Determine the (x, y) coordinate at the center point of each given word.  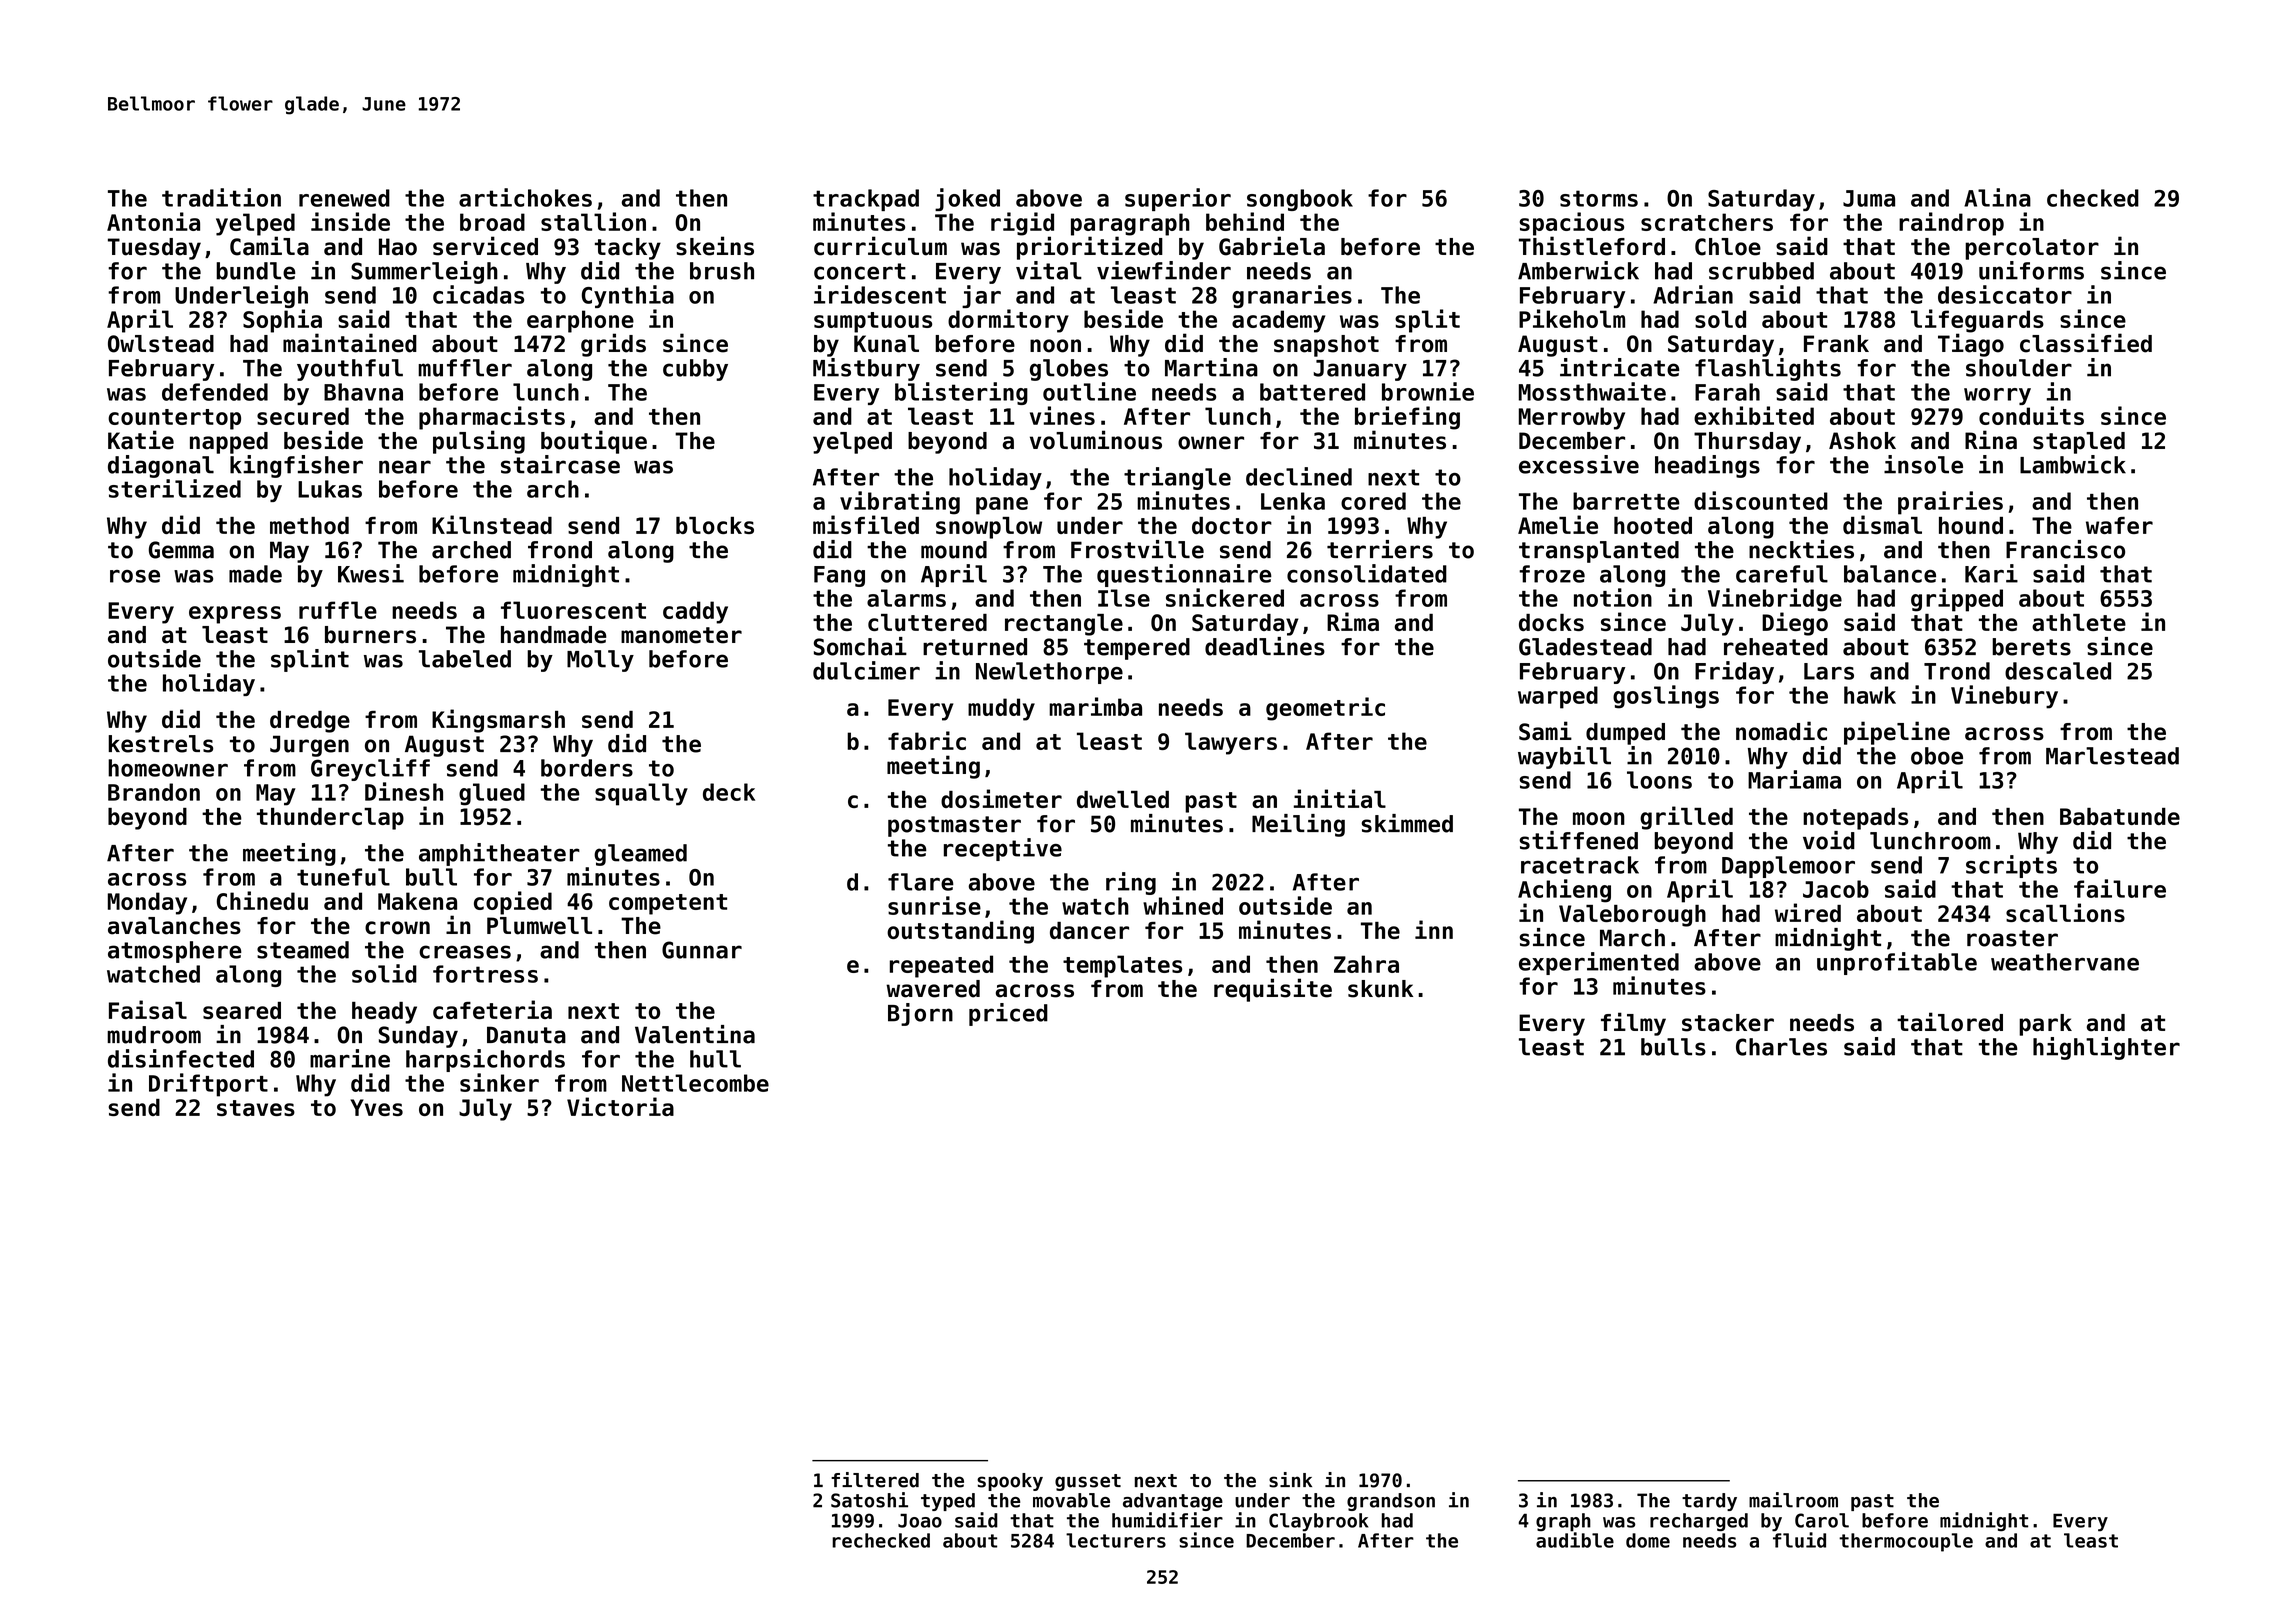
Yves (376, 1107)
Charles (1781, 1047)
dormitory (1008, 321)
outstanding (960, 932)
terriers (1380, 549)
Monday (147, 903)
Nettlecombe (695, 1083)
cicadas (478, 294)
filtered (875, 1480)
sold (1720, 319)
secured (303, 416)
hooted (1653, 525)
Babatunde (2120, 816)
